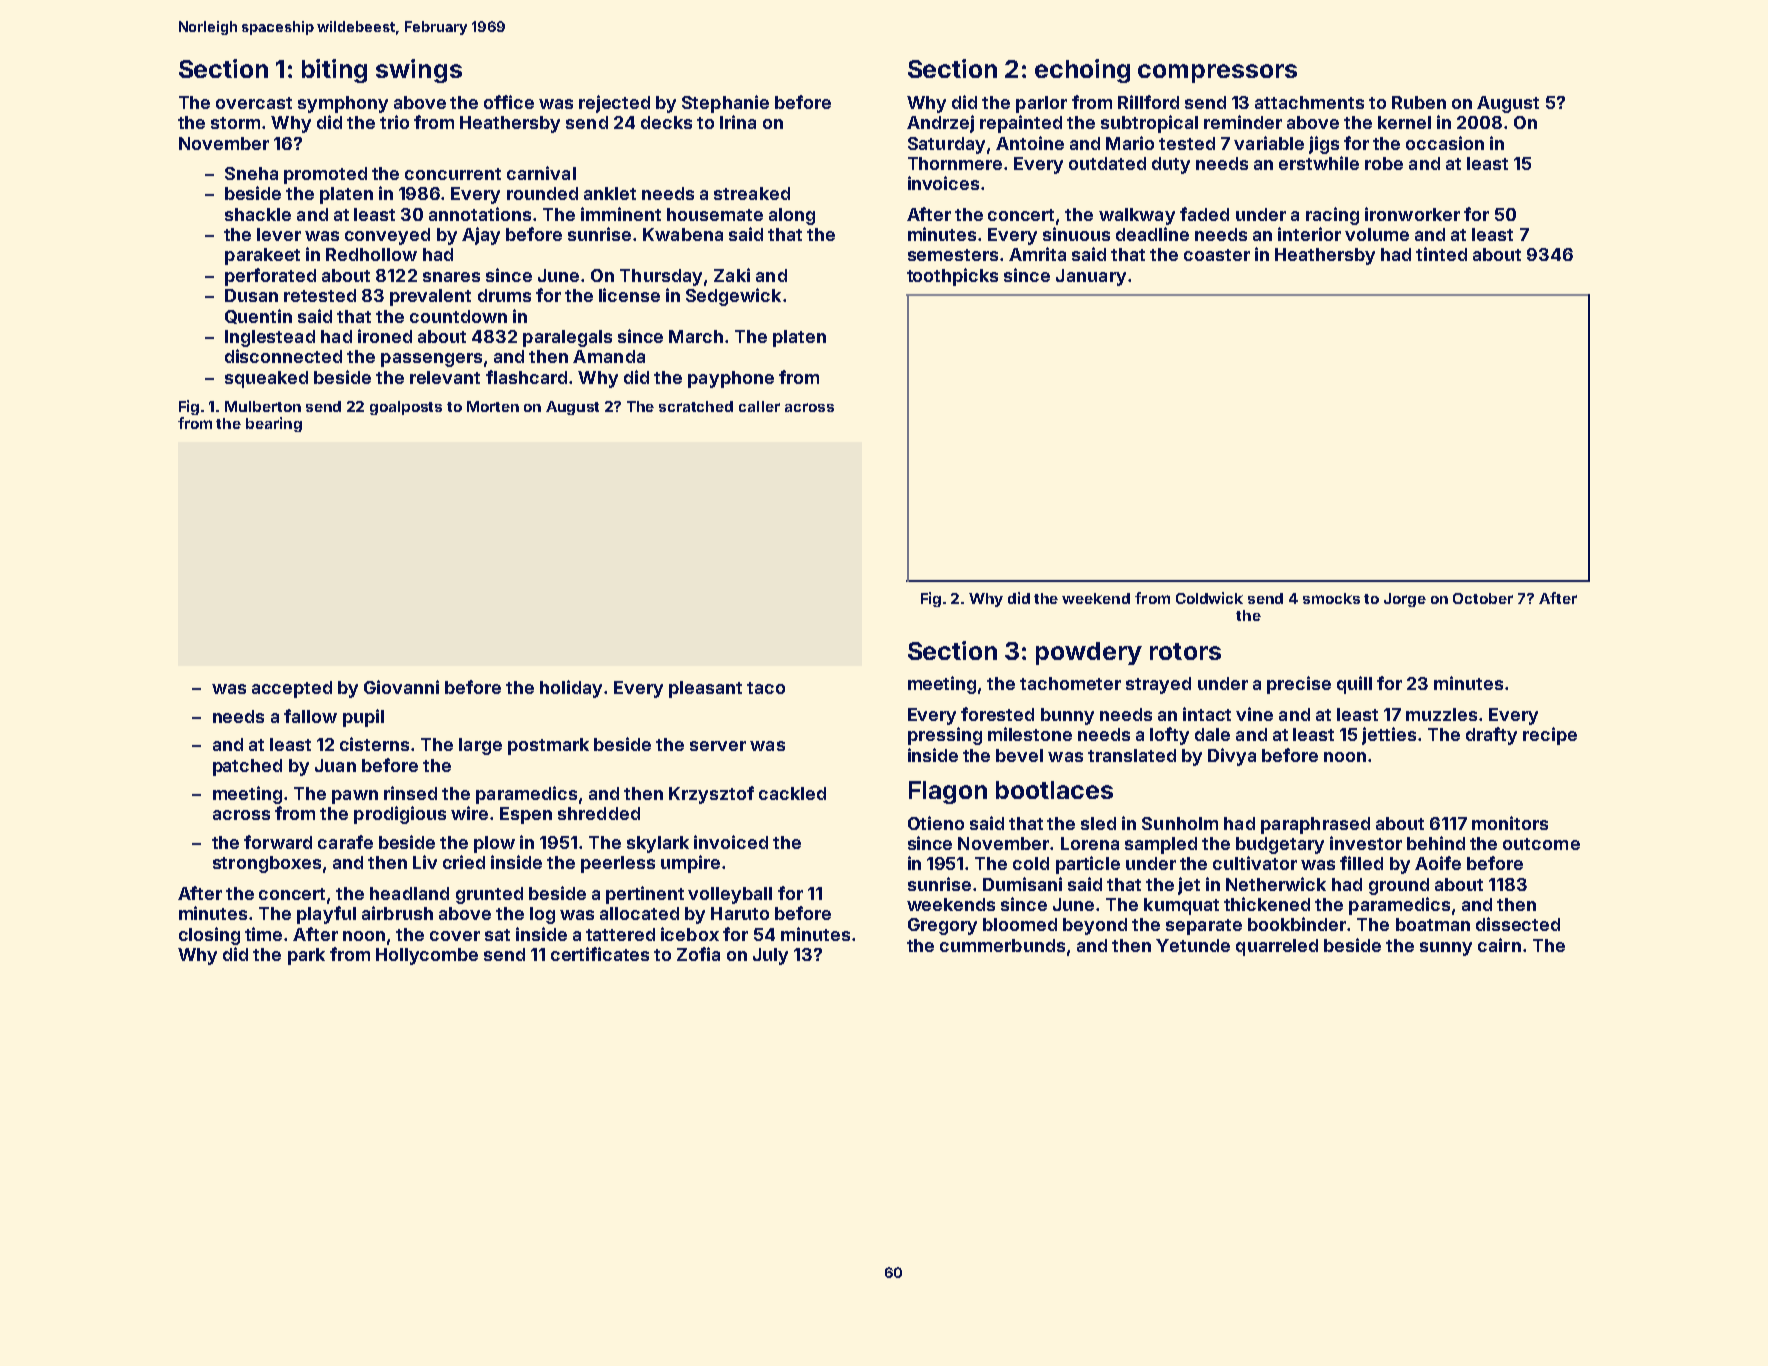 The image size is (1768, 1366). What do you see at coordinates (334, 71) in the page?
I see `biting` at bounding box center [334, 71].
